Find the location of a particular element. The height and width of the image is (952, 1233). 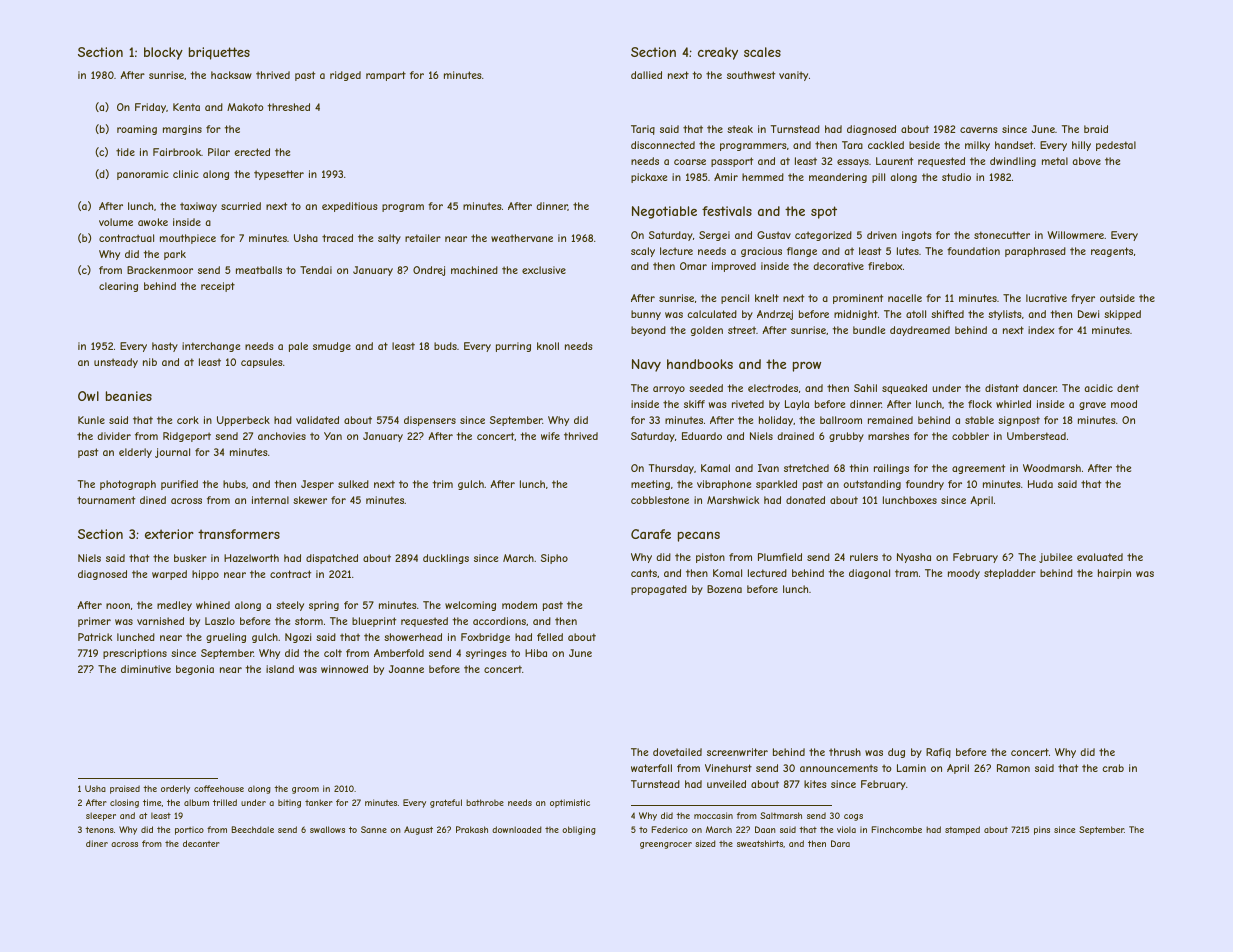

August is located at coordinates (418, 830).
